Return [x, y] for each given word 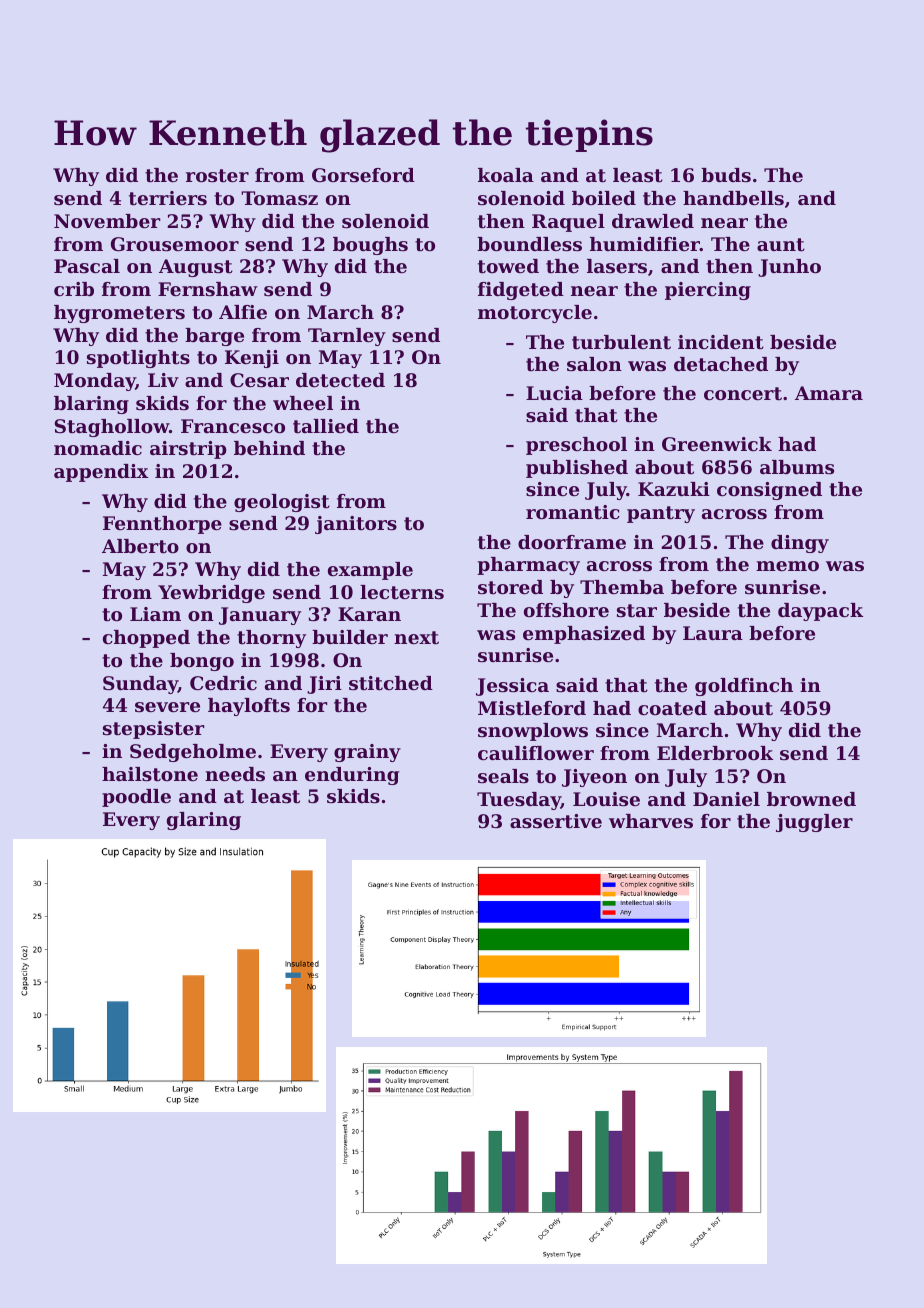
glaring [204, 821]
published [577, 469]
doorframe [572, 542]
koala [506, 175]
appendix [101, 473]
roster [217, 176]
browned [811, 799]
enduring [352, 776]
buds [726, 175]
